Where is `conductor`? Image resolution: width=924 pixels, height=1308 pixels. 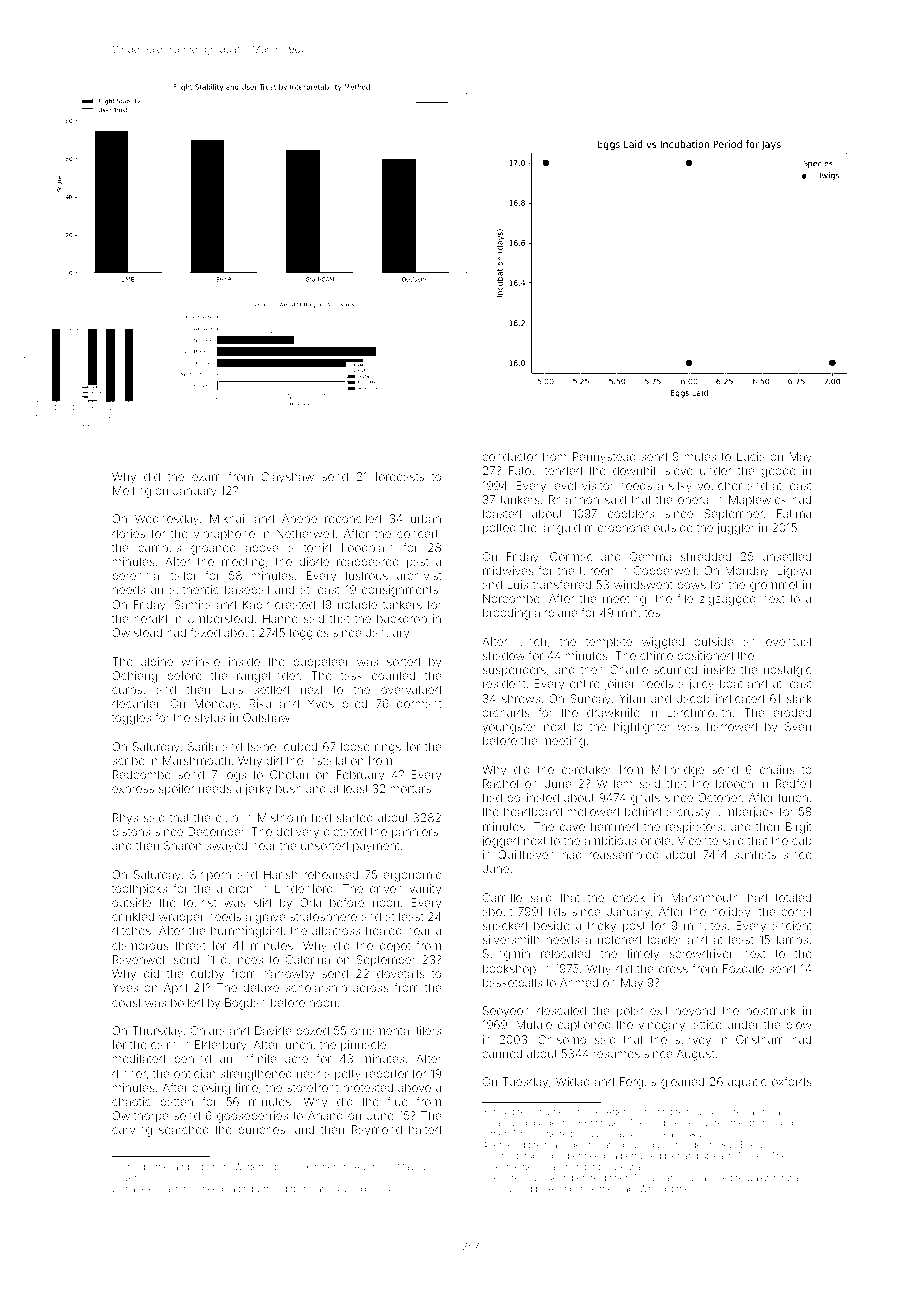 conductor is located at coordinates (509, 456).
